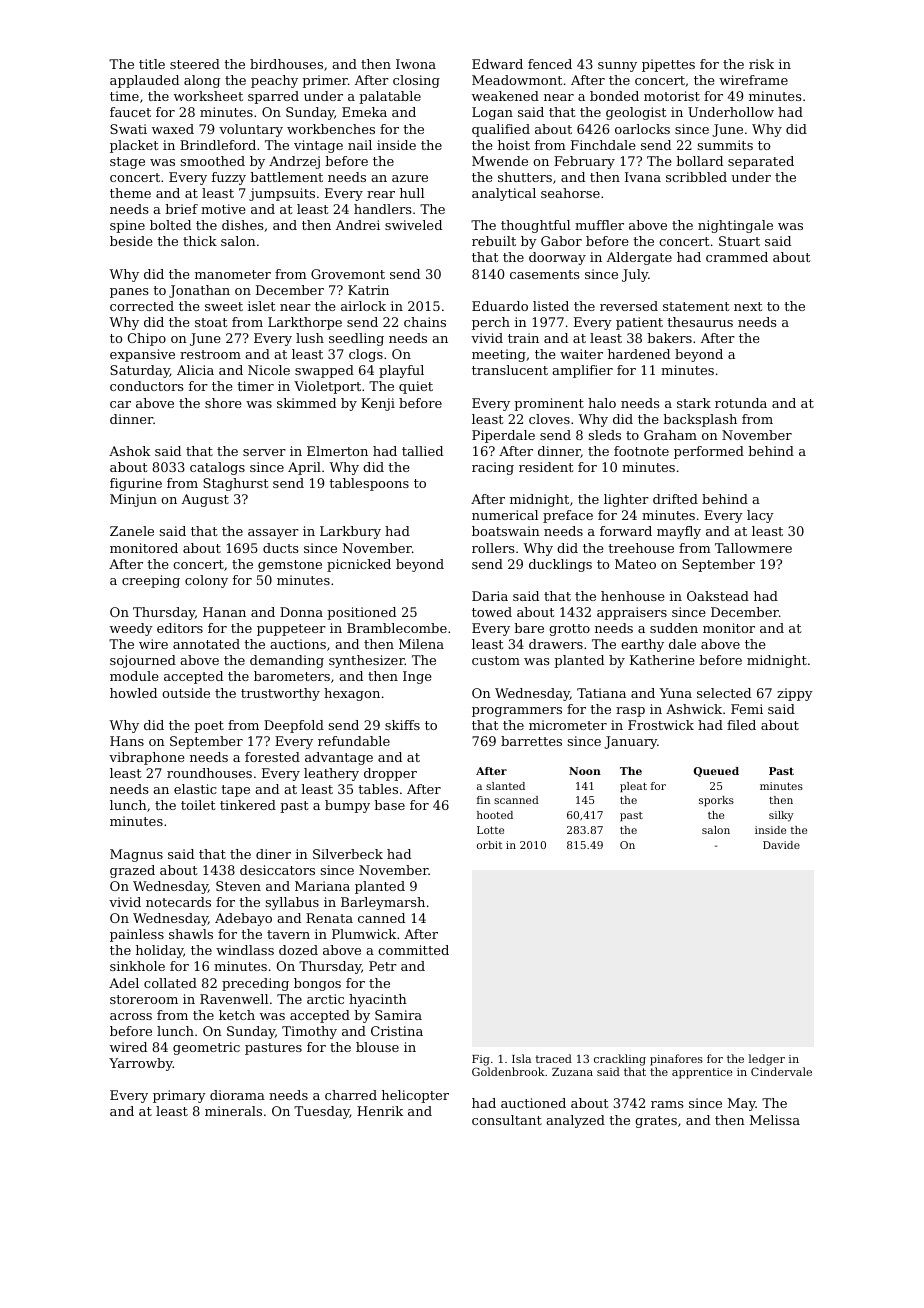  I want to click on sinkhole, so click(137, 966).
